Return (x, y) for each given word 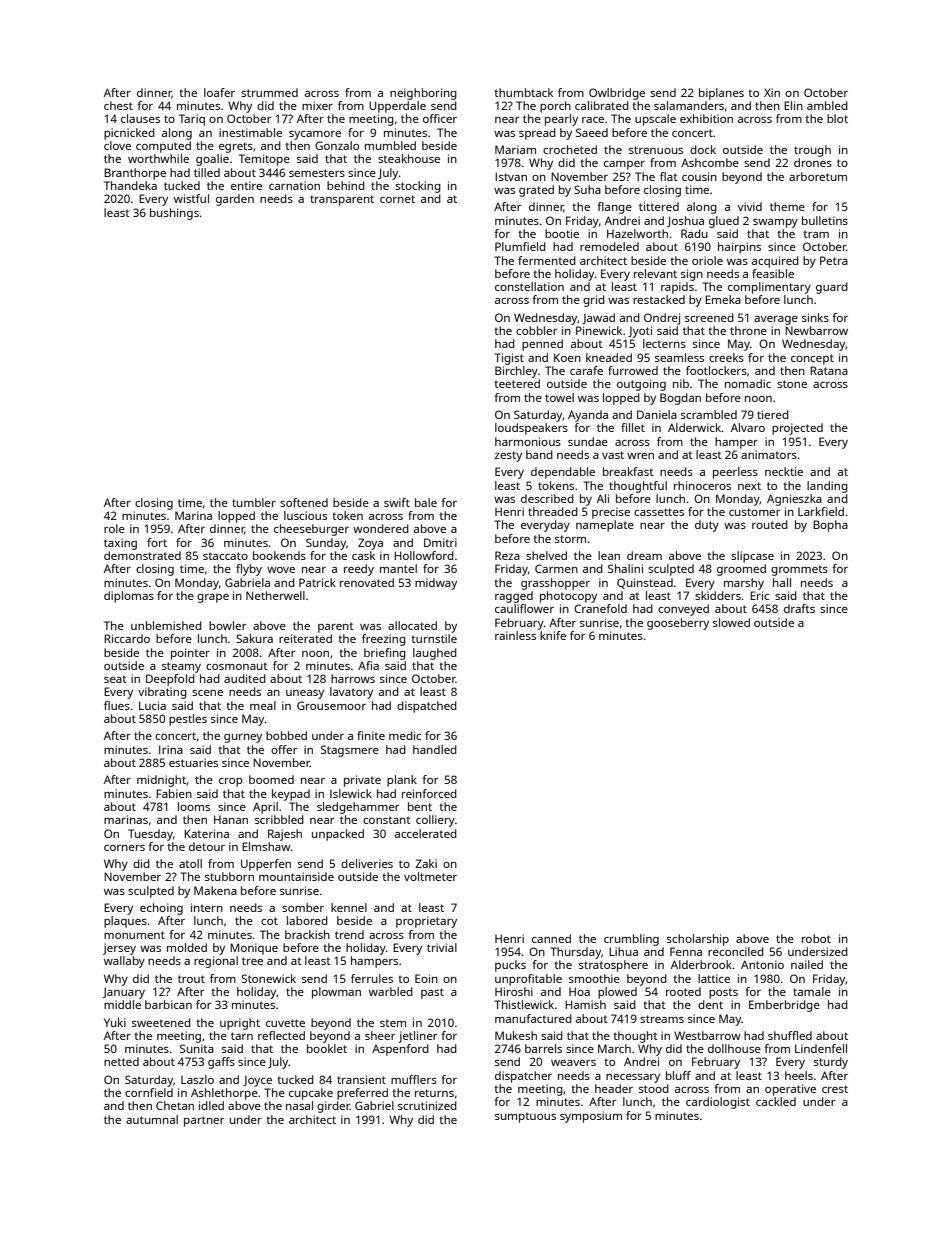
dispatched (427, 707)
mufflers (414, 1079)
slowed (731, 622)
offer (284, 749)
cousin (699, 176)
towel (559, 397)
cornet (397, 199)
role (114, 528)
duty (707, 526)
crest (835, 1089)
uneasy (305, 694)
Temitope (264, 160)
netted (121, 1061)
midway (436, 584)
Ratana (829, 370)
